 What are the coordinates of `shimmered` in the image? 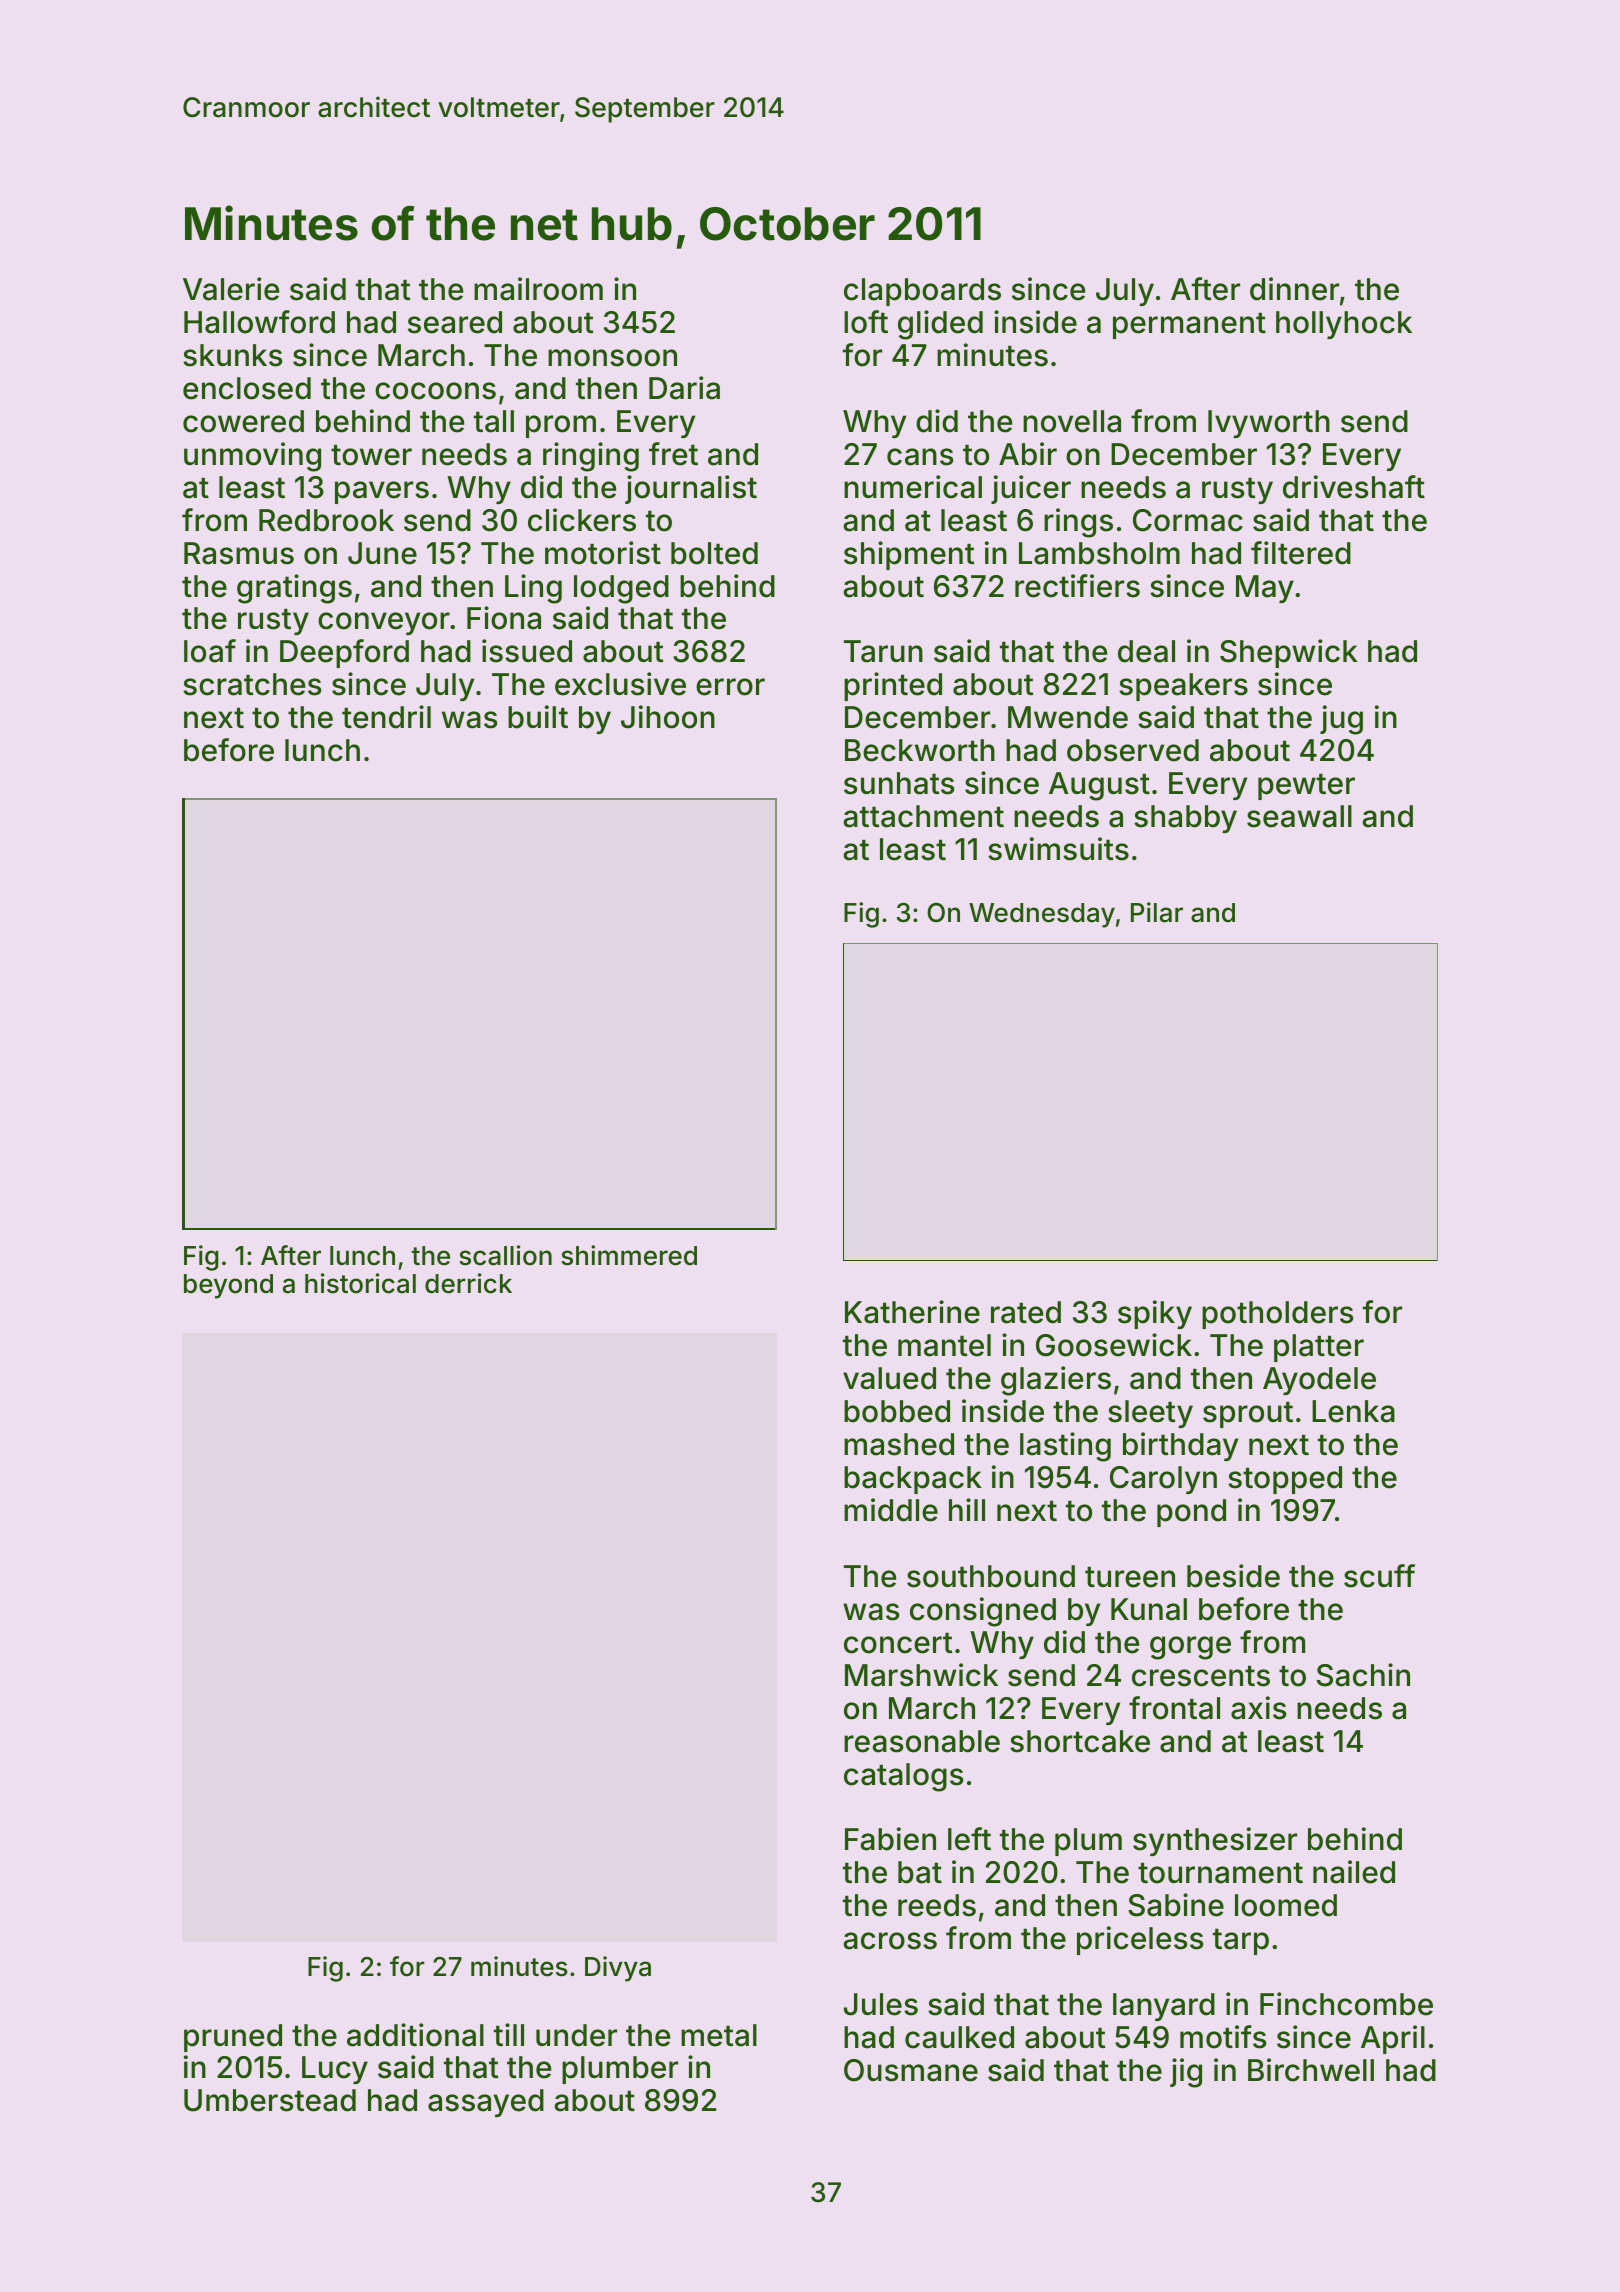 It's located at (629, 1255).
